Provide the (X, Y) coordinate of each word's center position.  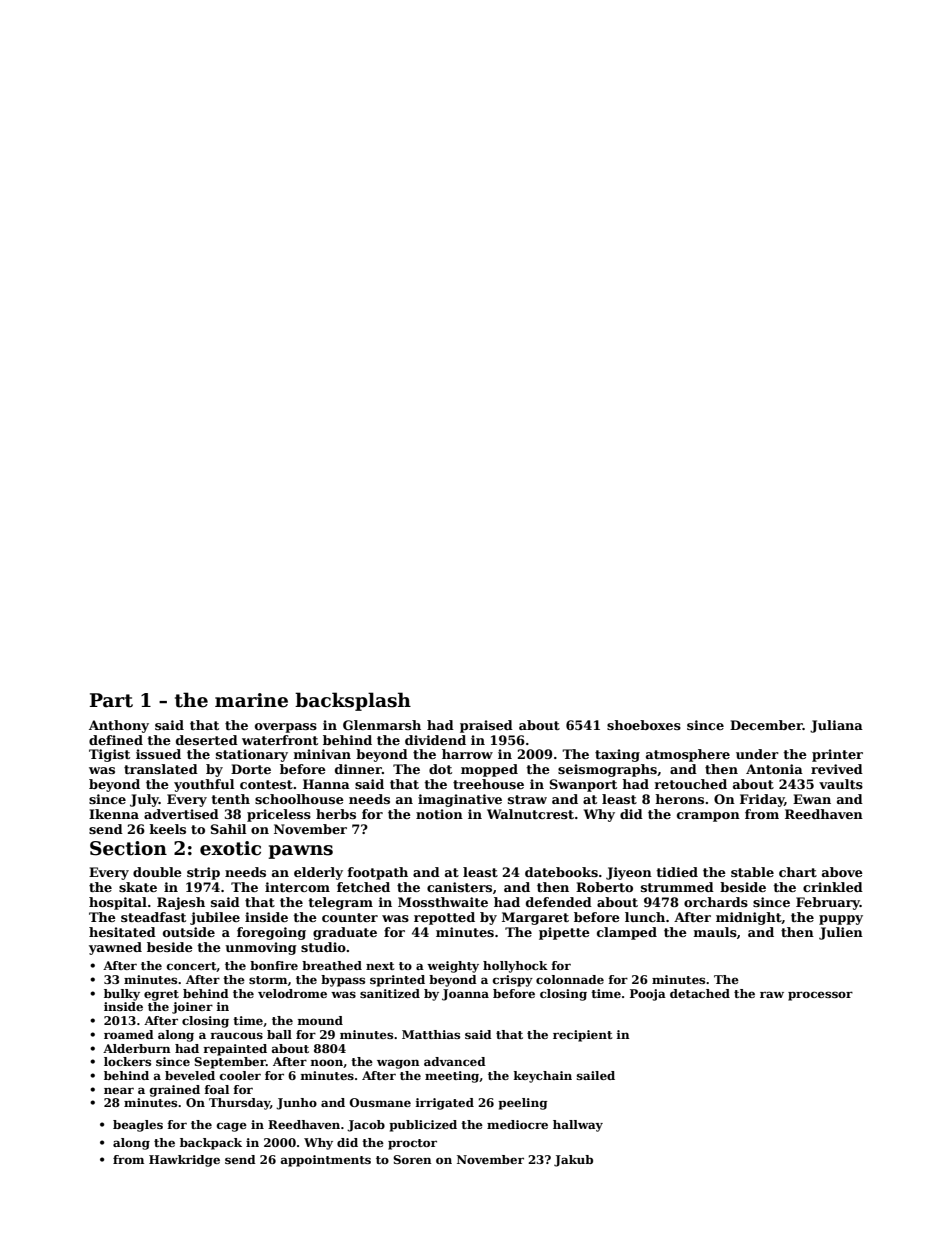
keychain (543, 1077)
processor (820, 996)
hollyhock (515, 967)
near (119, 1090)
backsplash (353, 701)
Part (111, 700)
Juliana (836, 726)
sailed (596, 1075)
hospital (118, 903)
